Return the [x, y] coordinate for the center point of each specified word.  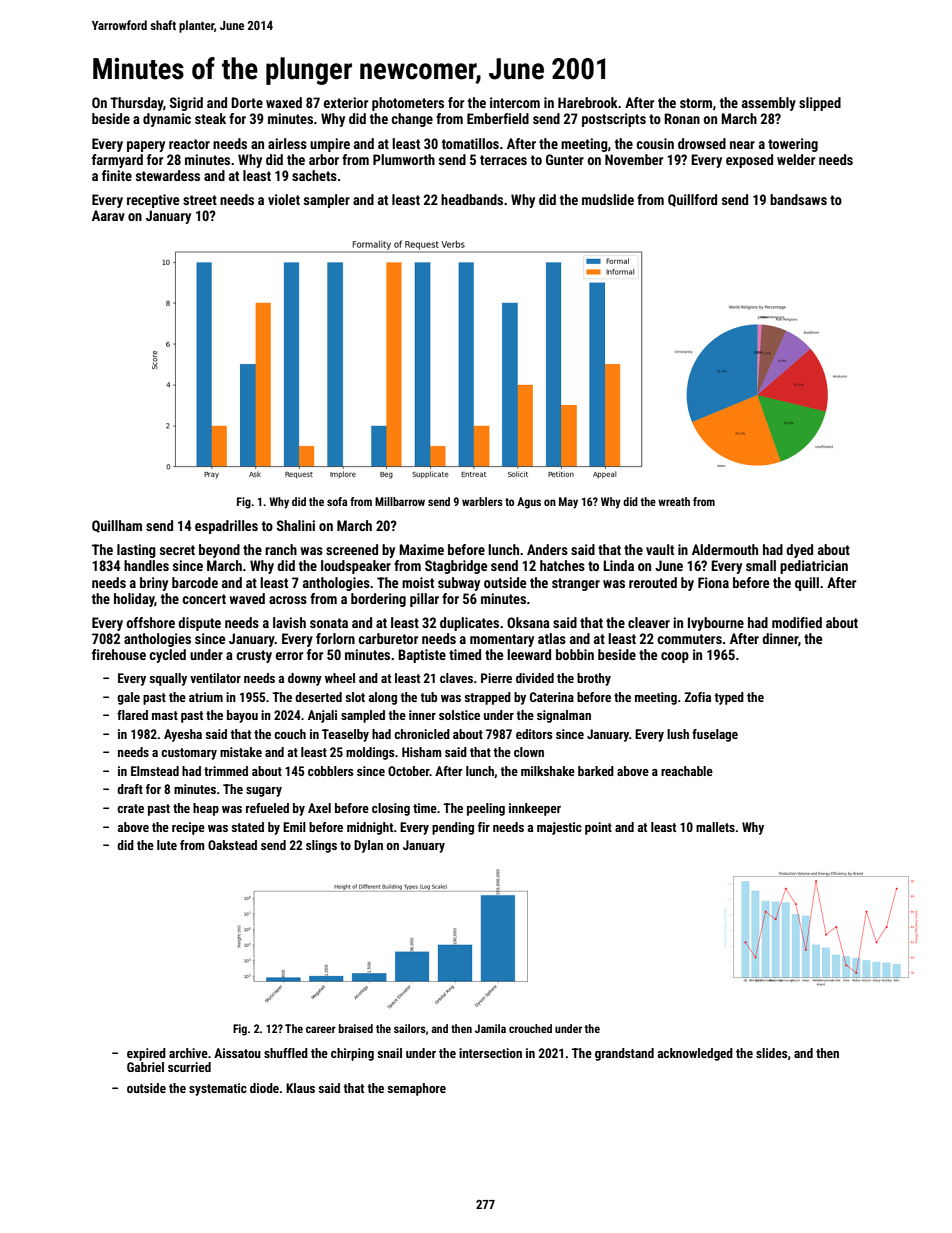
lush [678, 734]
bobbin [575, 654]
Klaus [300, 1088]
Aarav [108, 215]
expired [146, 1054]
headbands [472, 199]
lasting [136, 551]
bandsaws [798, 199]
